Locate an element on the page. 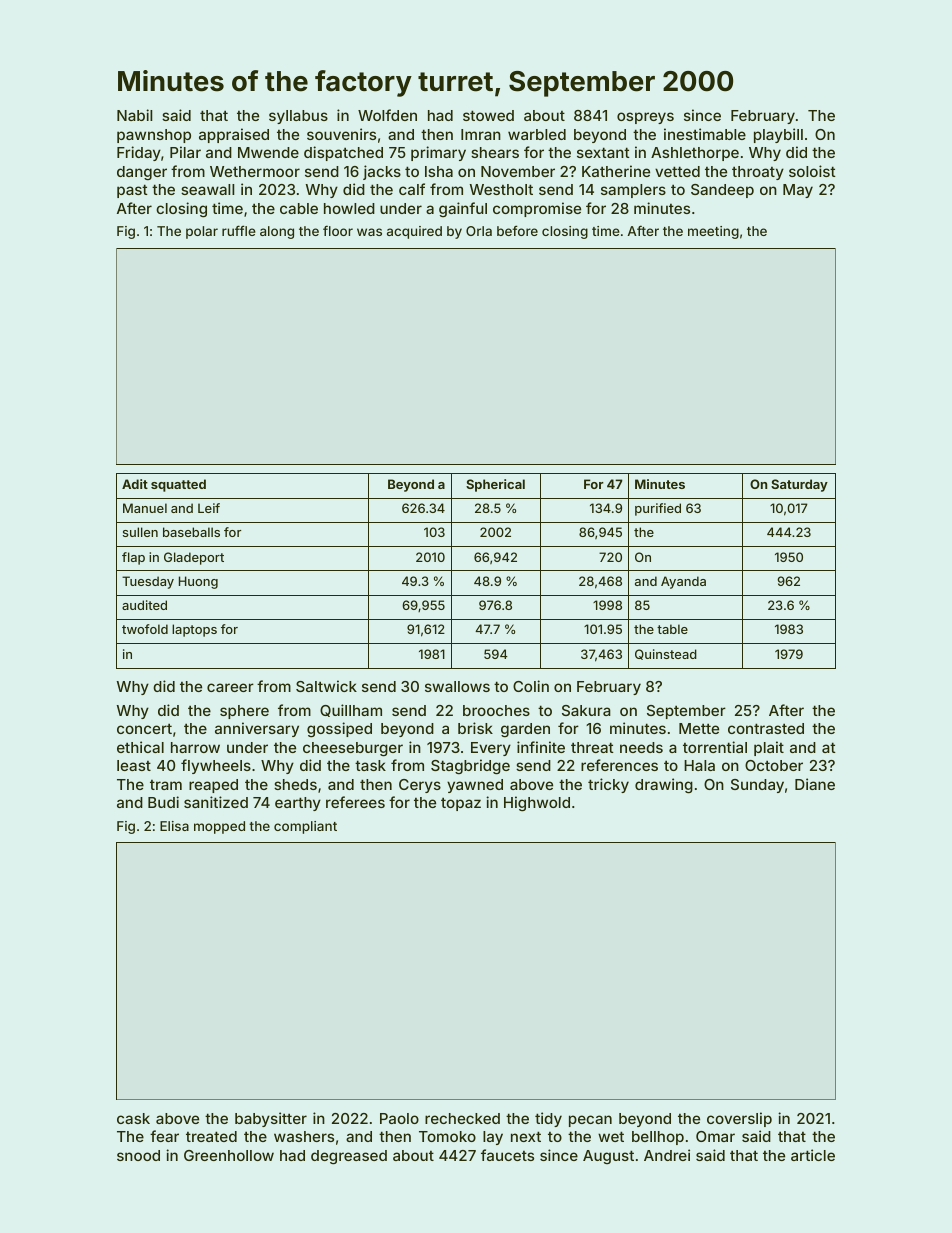  Saltwick is located at coordinates (326, 686).
